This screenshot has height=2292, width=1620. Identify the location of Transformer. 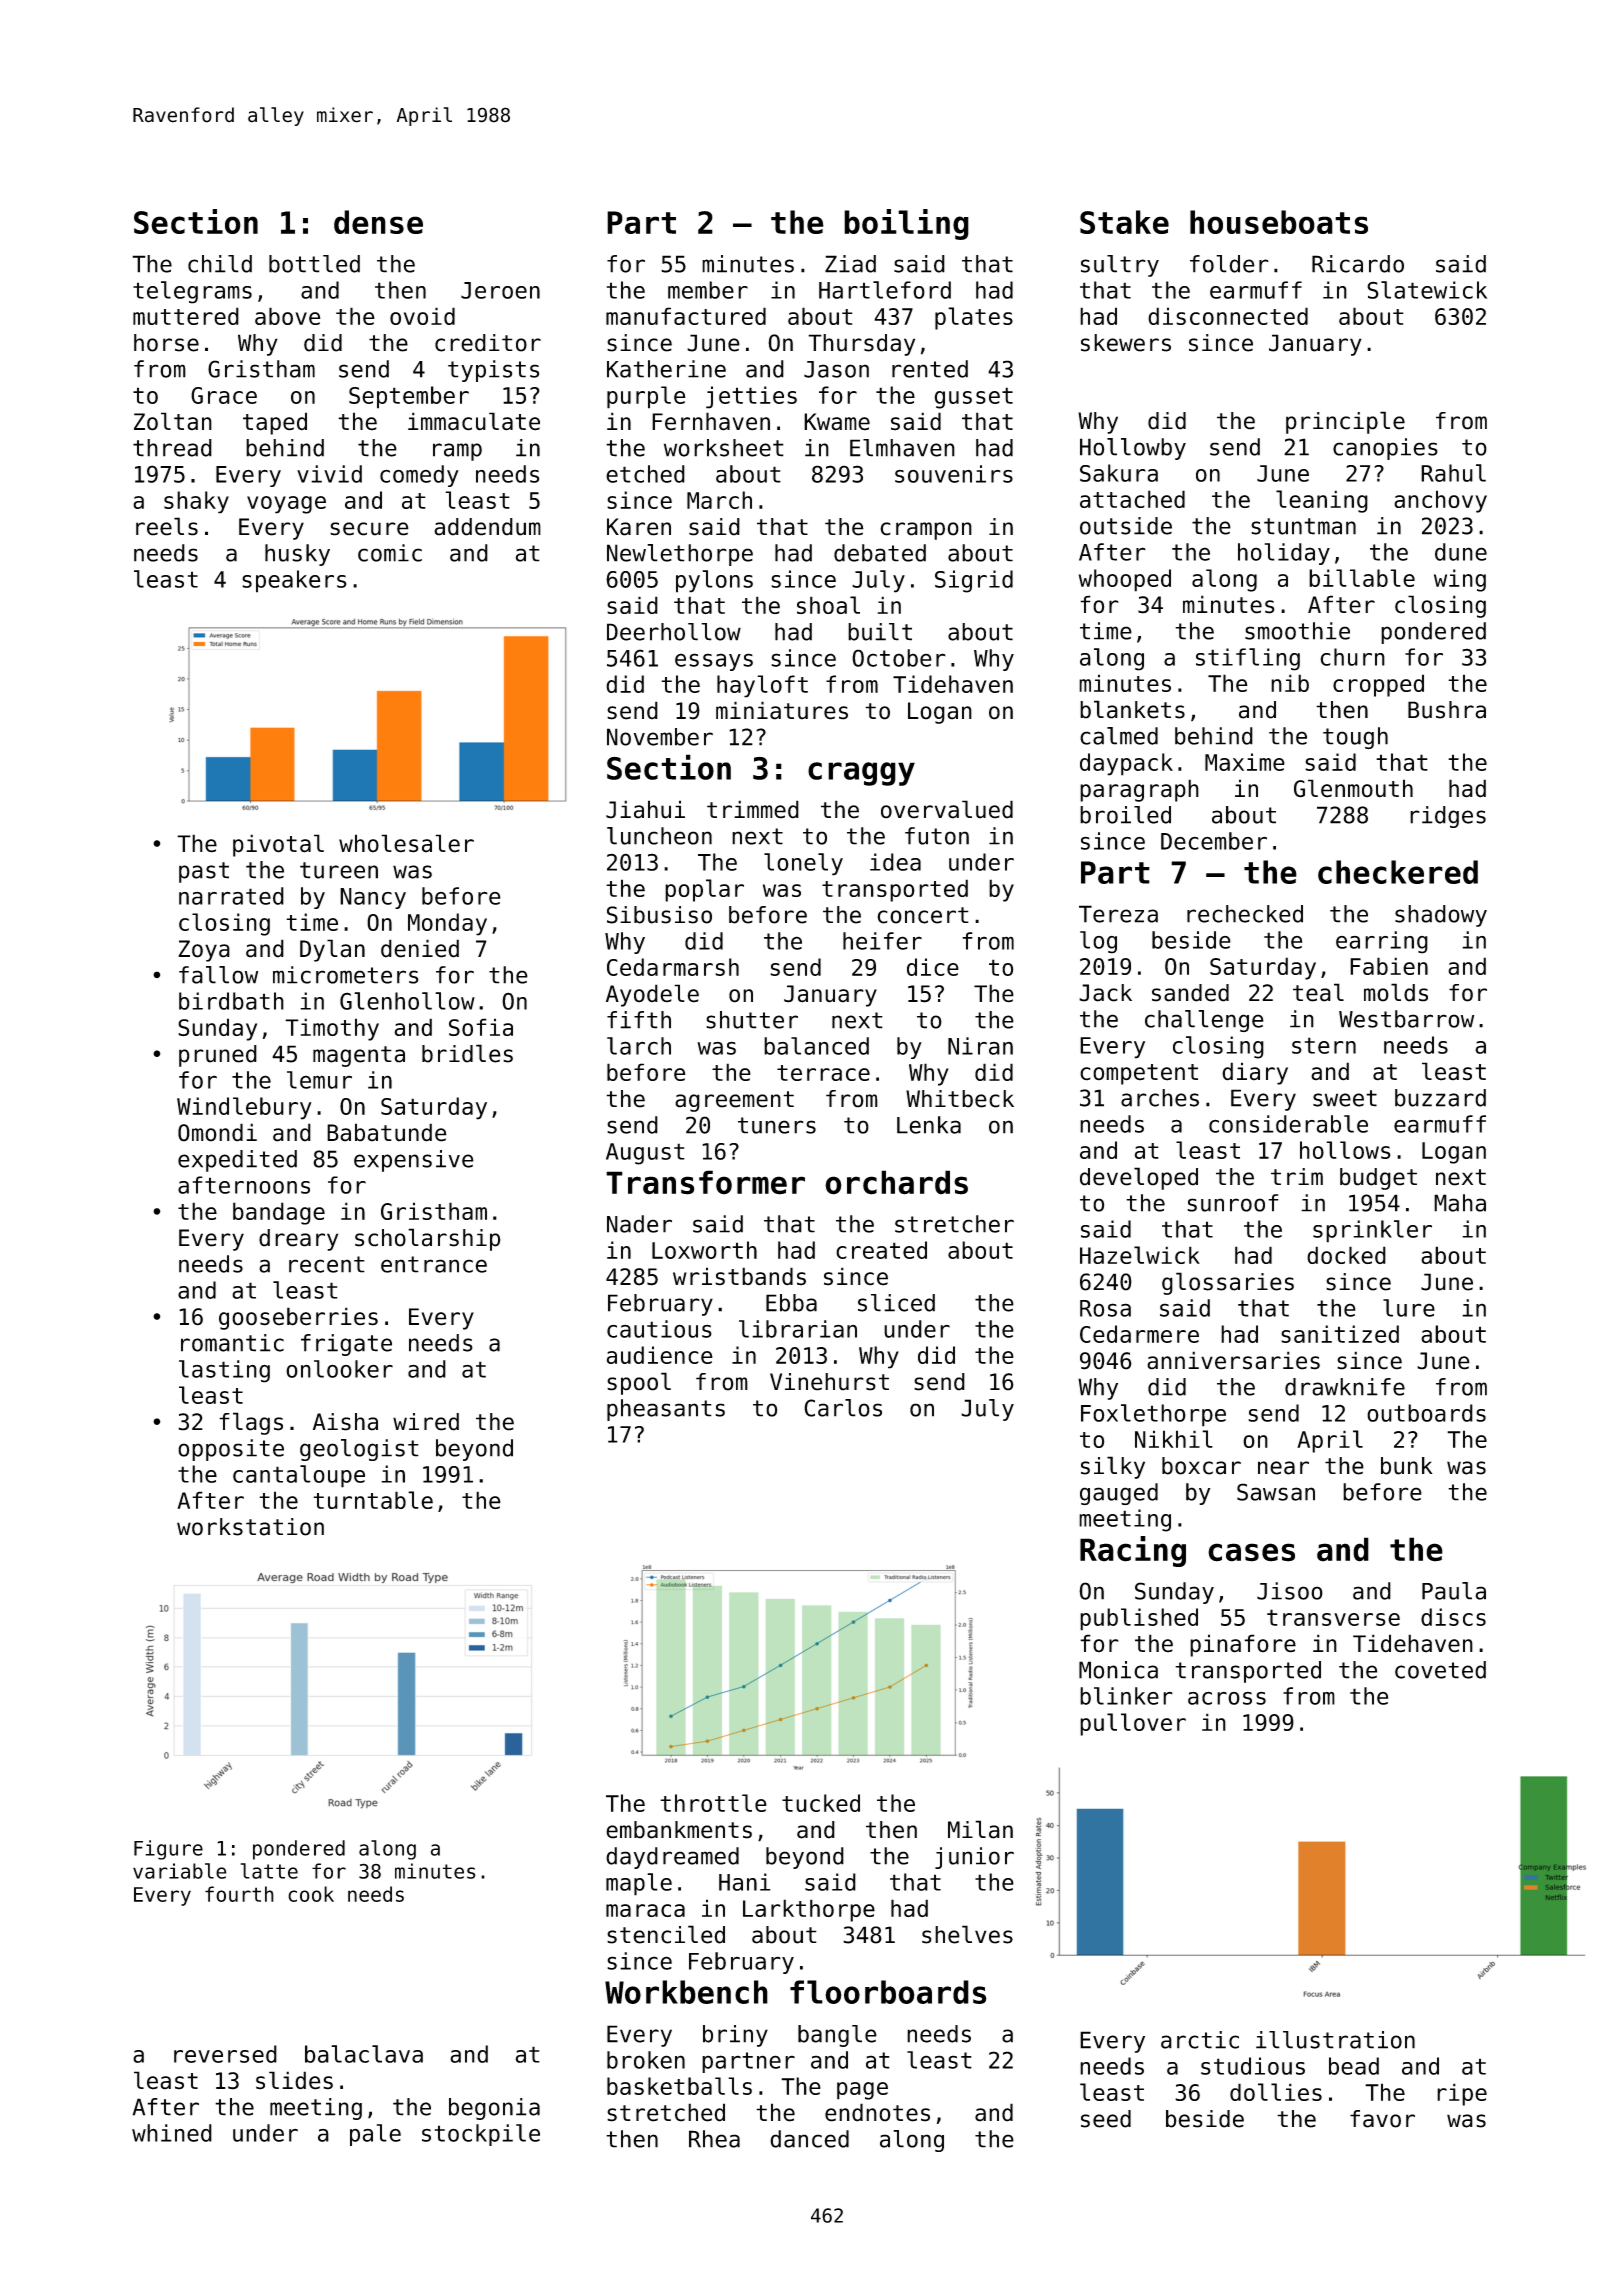
(705, 1182).
